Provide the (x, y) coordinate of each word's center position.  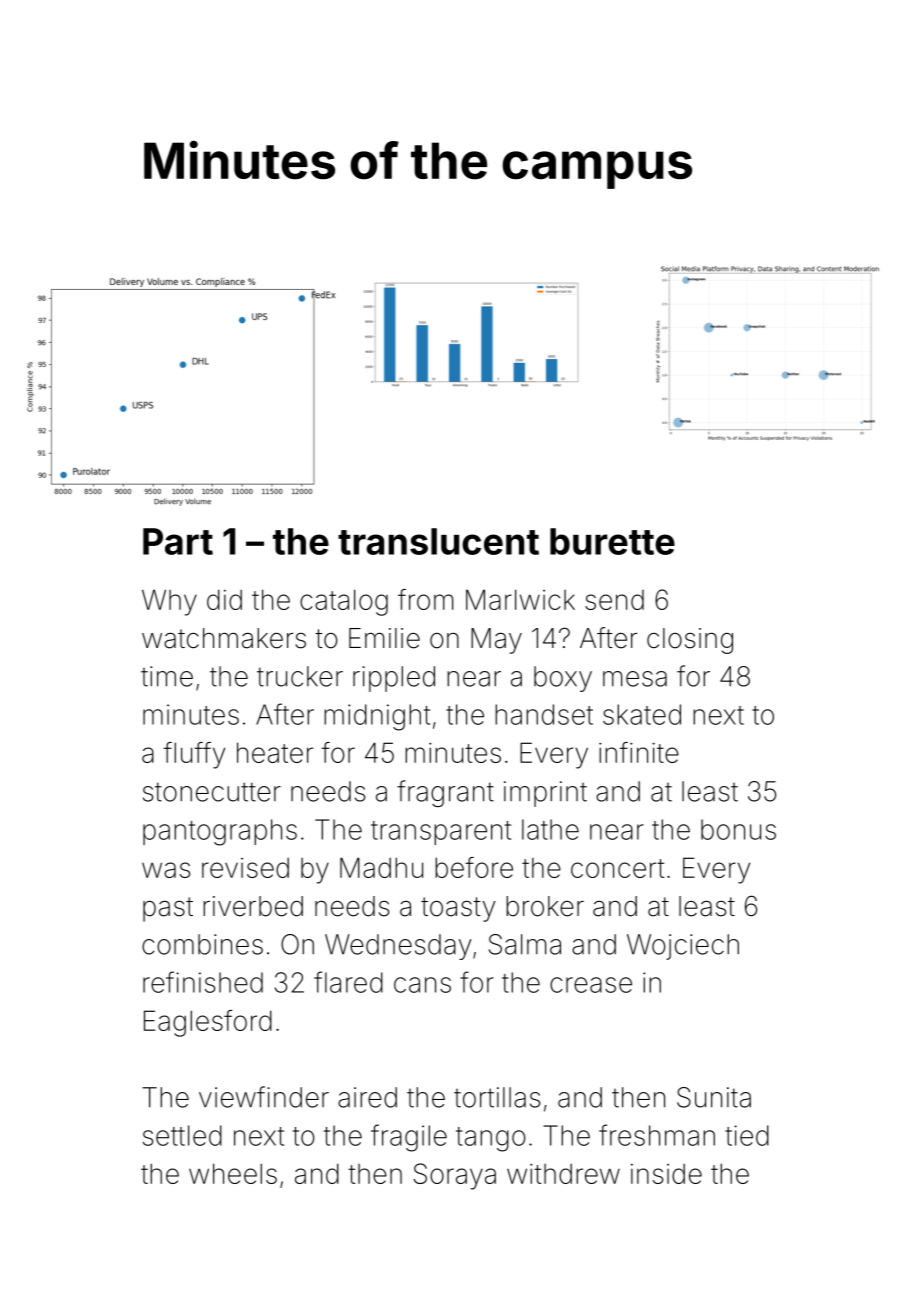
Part (178, 541)
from (425, 599)
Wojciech (683, 947)
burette (612, 541)
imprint (545, 794)
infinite (639, 752)
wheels (233, 1173)
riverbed (253, 906)
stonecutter (212, 792)
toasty (458, 909)
